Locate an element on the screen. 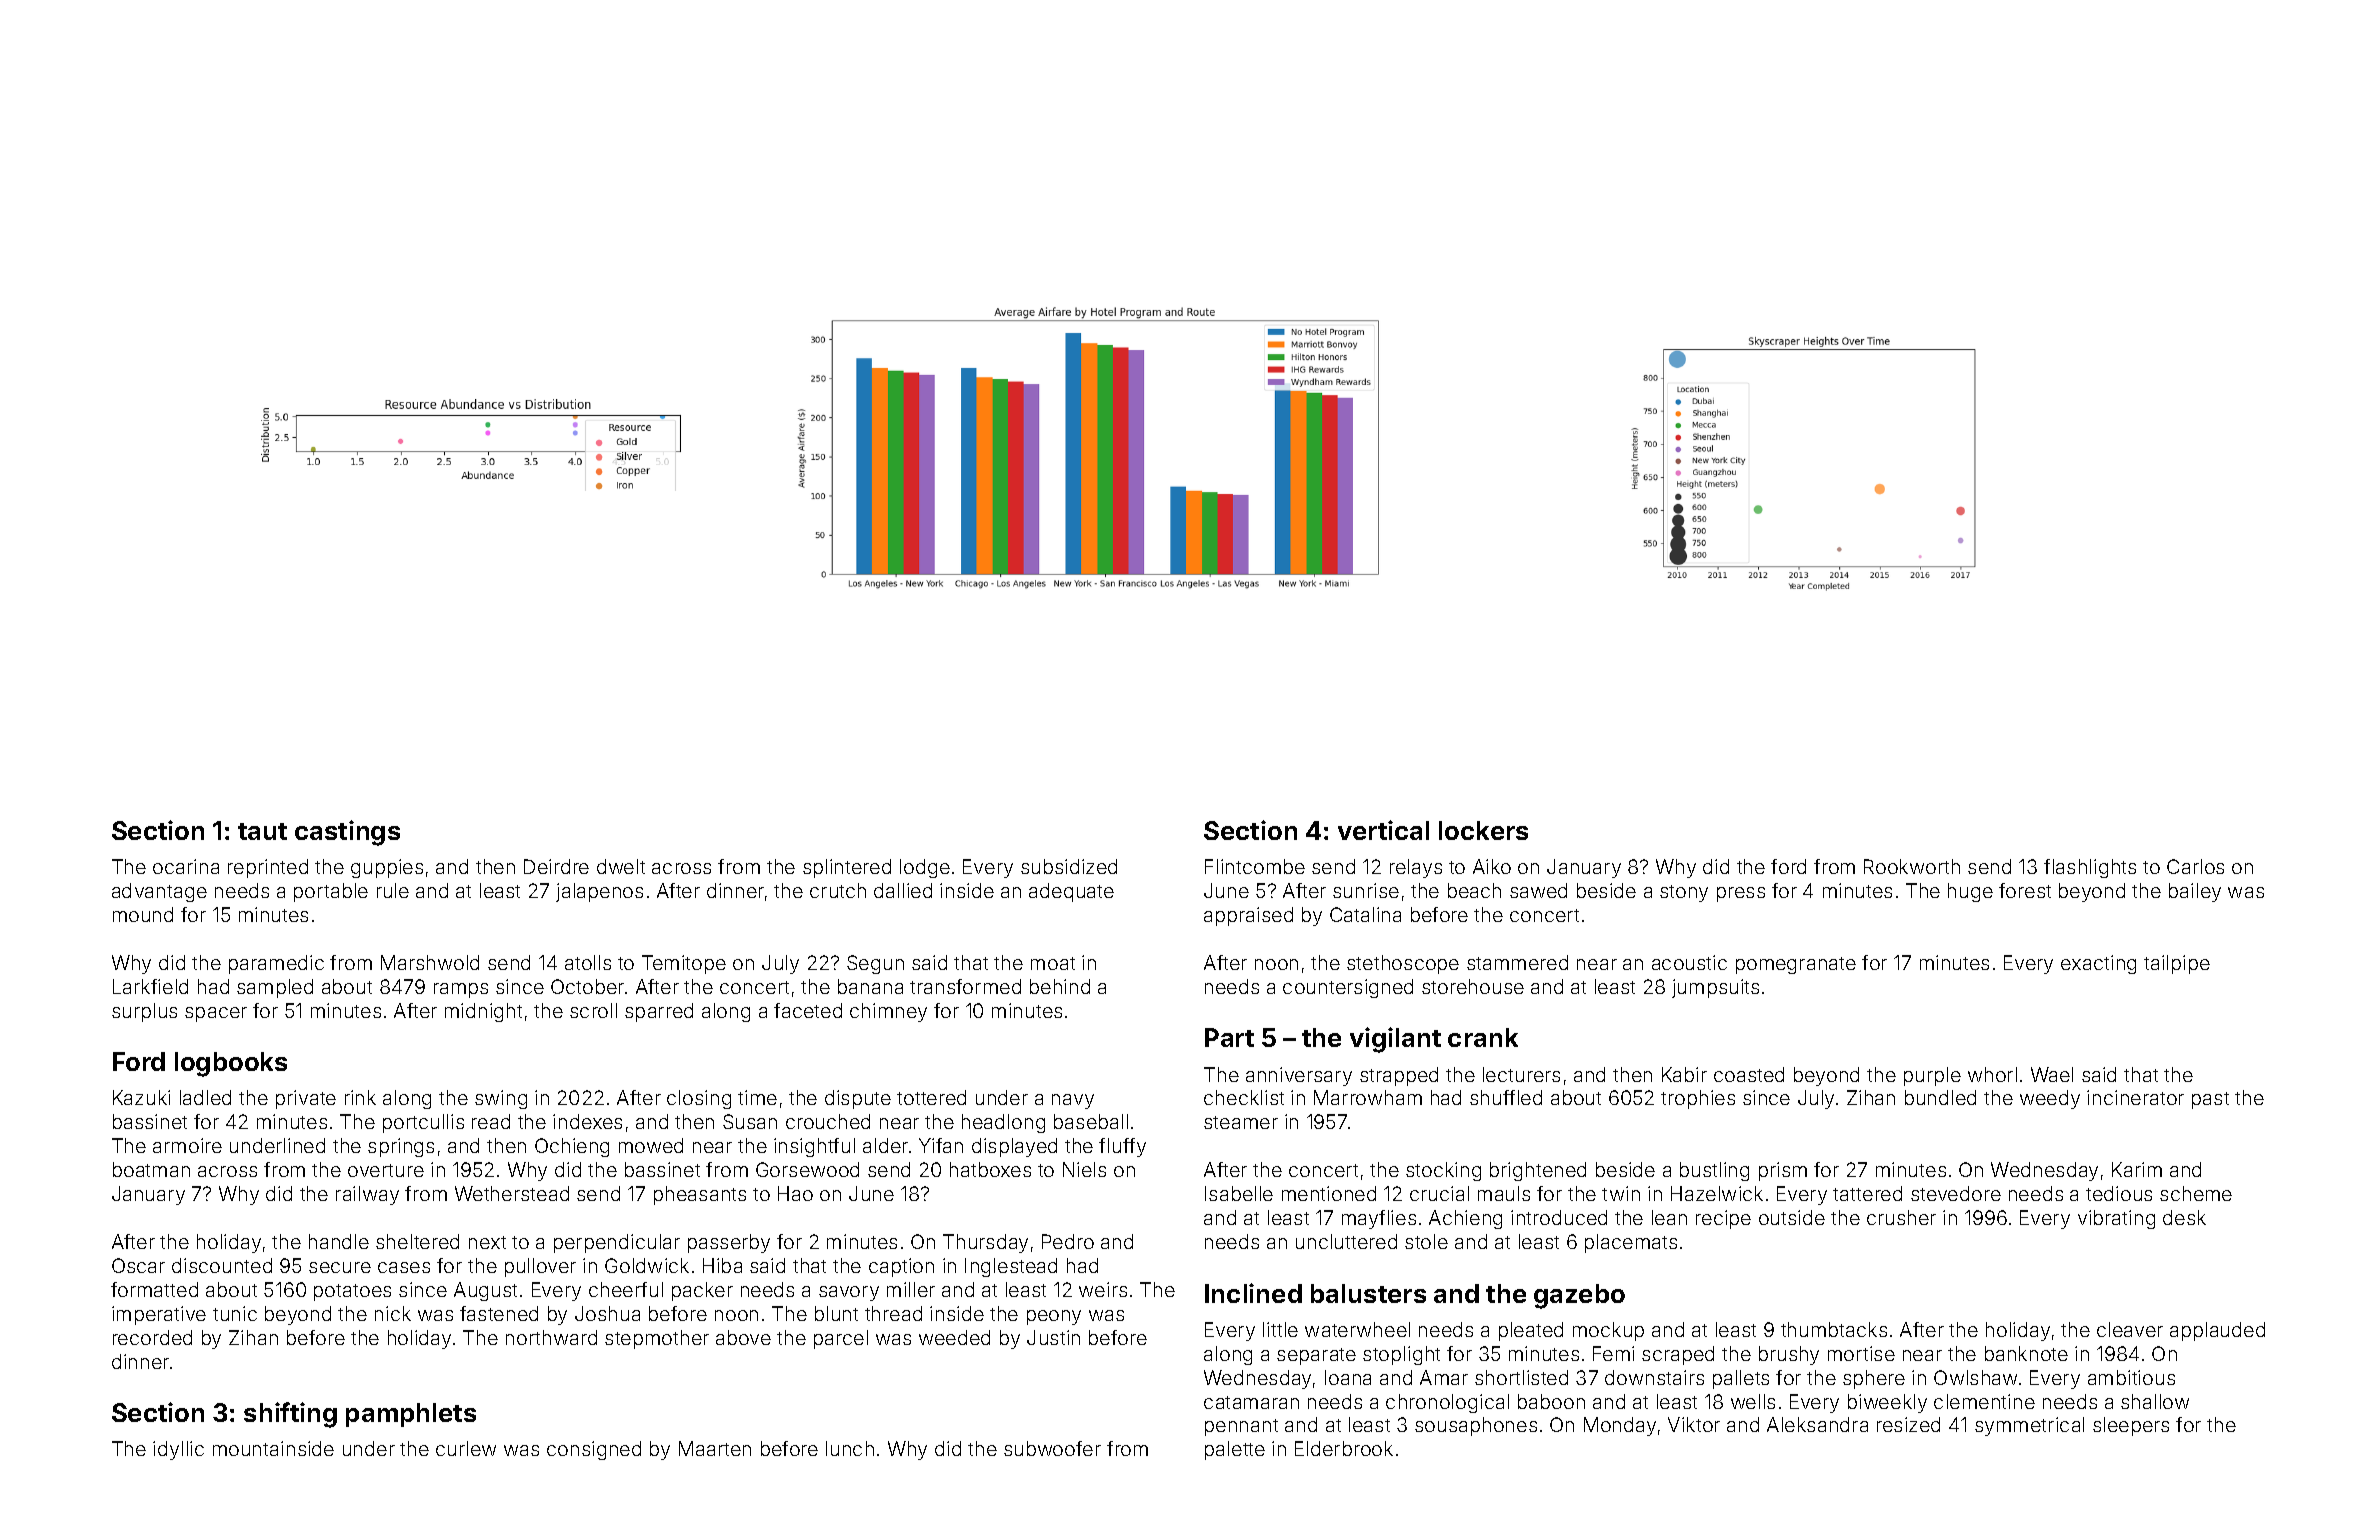 This screenshot has width=2380, height=1540. stevedore is located at coordinates (1956, 1193).
